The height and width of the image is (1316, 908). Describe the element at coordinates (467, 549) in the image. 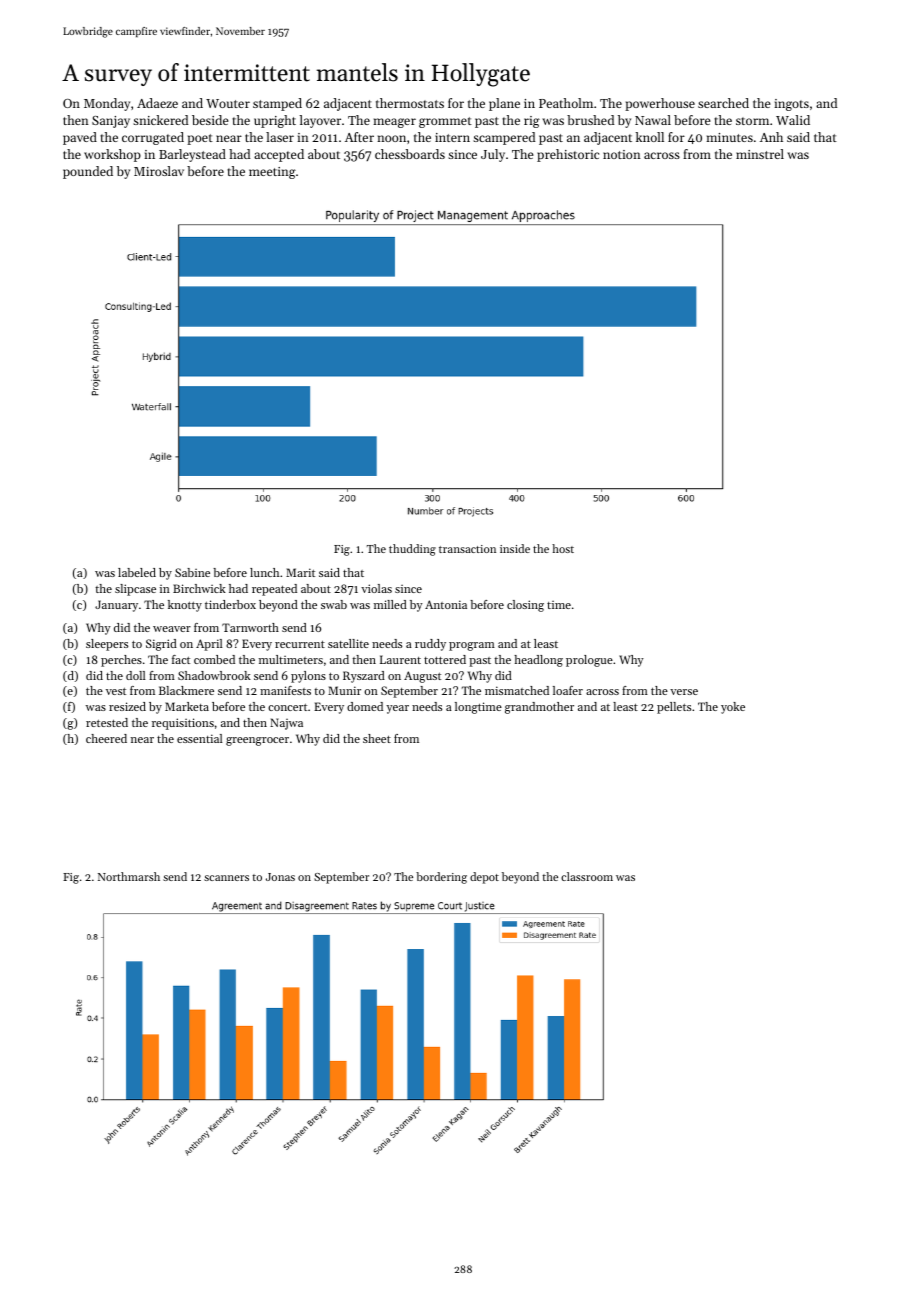

I see `transaction` at that location.
